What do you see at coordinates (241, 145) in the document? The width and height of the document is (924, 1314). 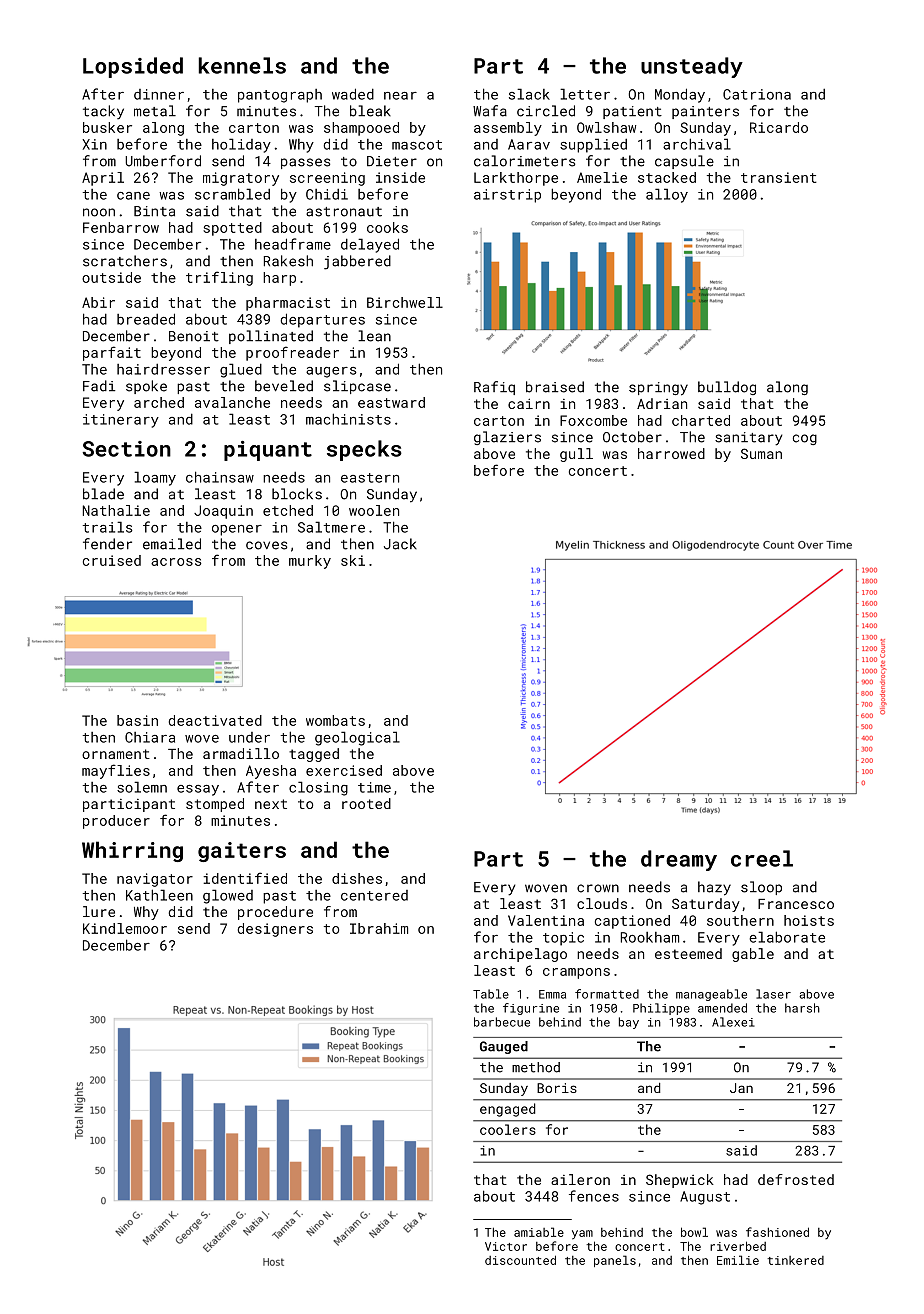 I see `holiday` at bounding box center [241, 145].
